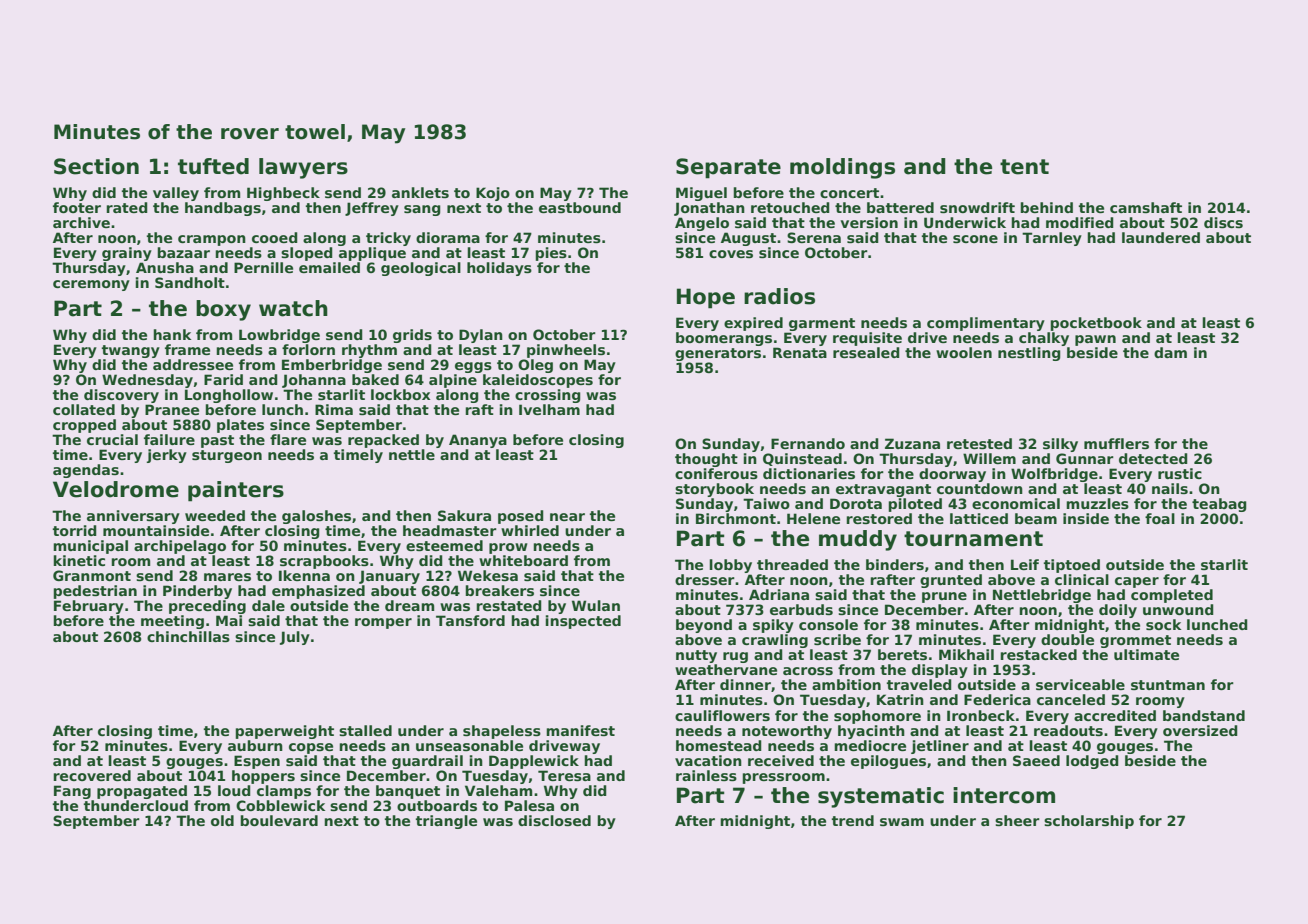 This screenshot has width=1308, height=924. I want to click on clamps, so click(284, 792).
